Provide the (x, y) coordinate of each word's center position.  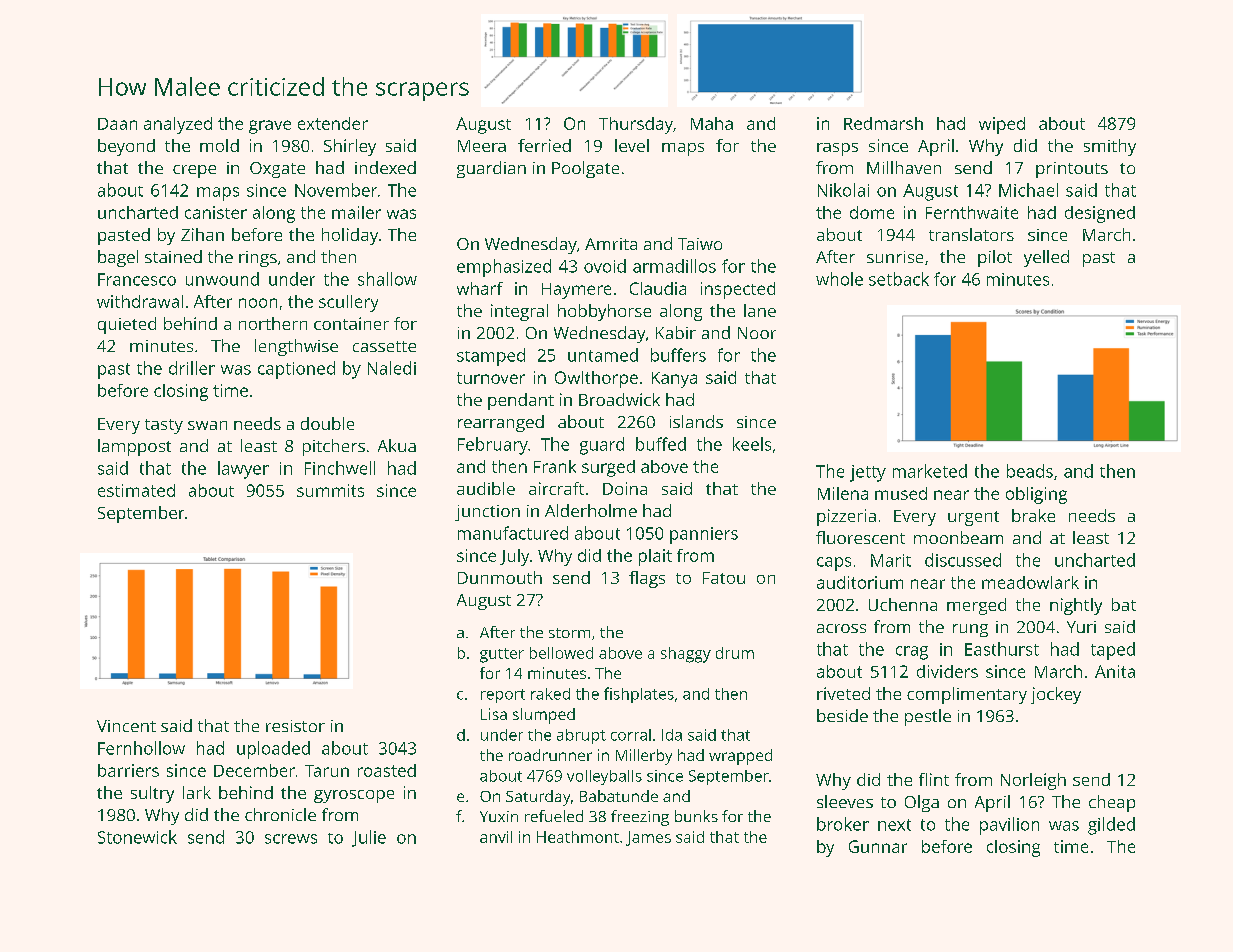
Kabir (676, 332)
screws (291, 839)
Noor (757, 333)
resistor (295, 726)
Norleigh (1033, 781)
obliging (1036, 495)
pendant (521, 401)
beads (1030, 471)
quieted (127, 325)
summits (330, 490)
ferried (544, 145)
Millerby (644, 757)
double (327, 423)
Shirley (350, 147)
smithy (1110, 147)
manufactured (513, 533)
